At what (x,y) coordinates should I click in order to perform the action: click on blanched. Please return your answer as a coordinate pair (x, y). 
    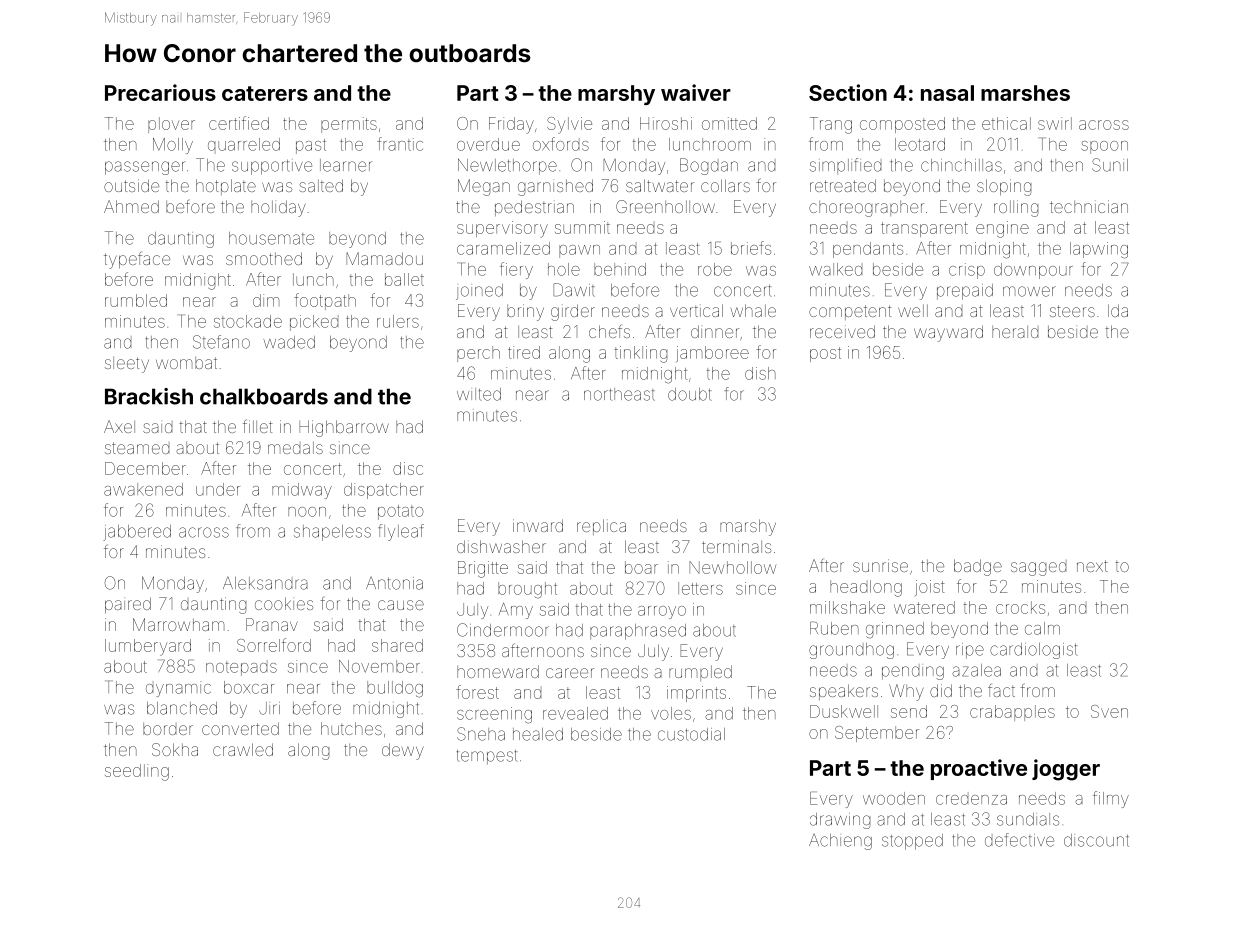
    Looking at the image, I should click on (182, 708).
